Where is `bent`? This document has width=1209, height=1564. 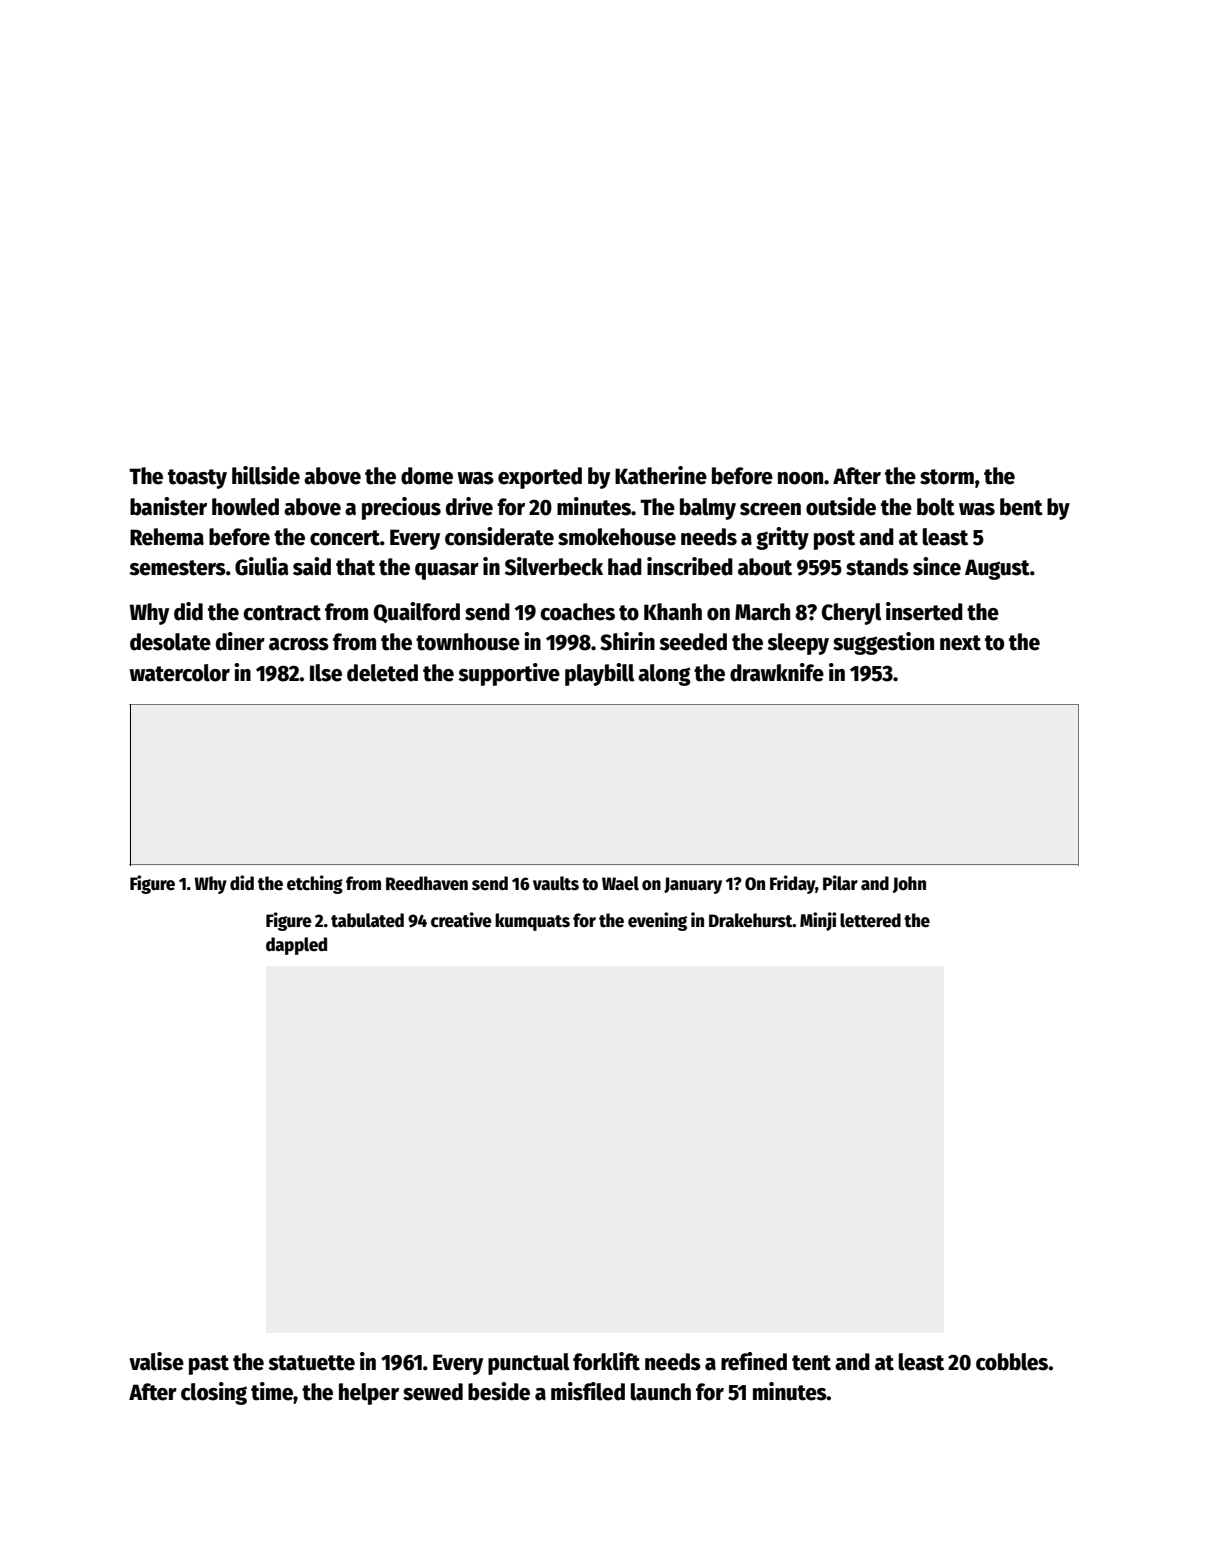 bent is located at coordinates (1021, 507).
